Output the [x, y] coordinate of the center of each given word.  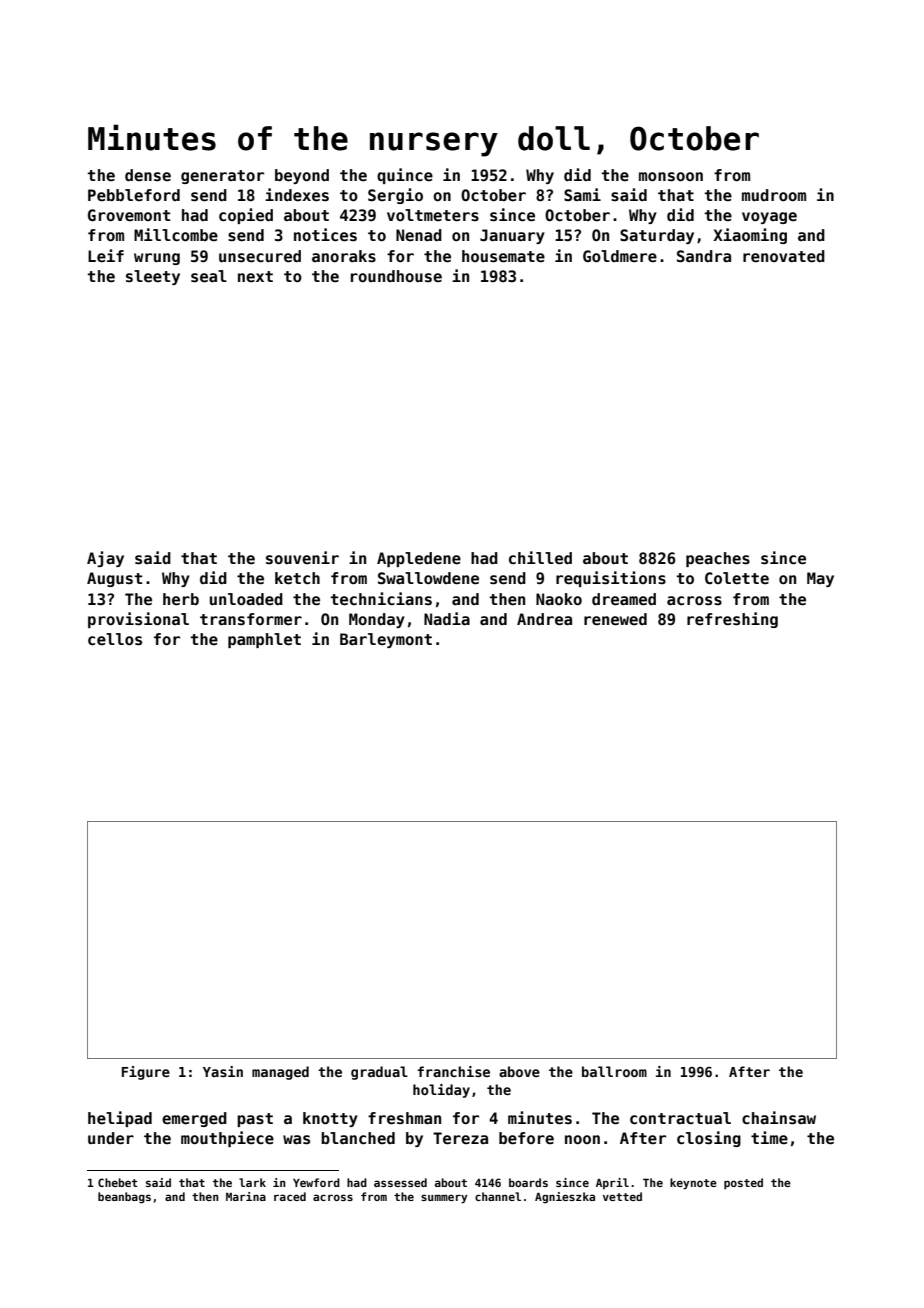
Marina [246, 1196]
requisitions [611, 579]
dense [148, 175]
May [820, 579]
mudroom [774, 195]
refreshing [732, 620]
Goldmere [620, 256]
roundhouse [396, 276]
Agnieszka [565, 1198]
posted [743, 1184]
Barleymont [386, 640]
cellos [115, 639]
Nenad [419, 235]
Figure [146, 1073]
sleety [153, 277]
